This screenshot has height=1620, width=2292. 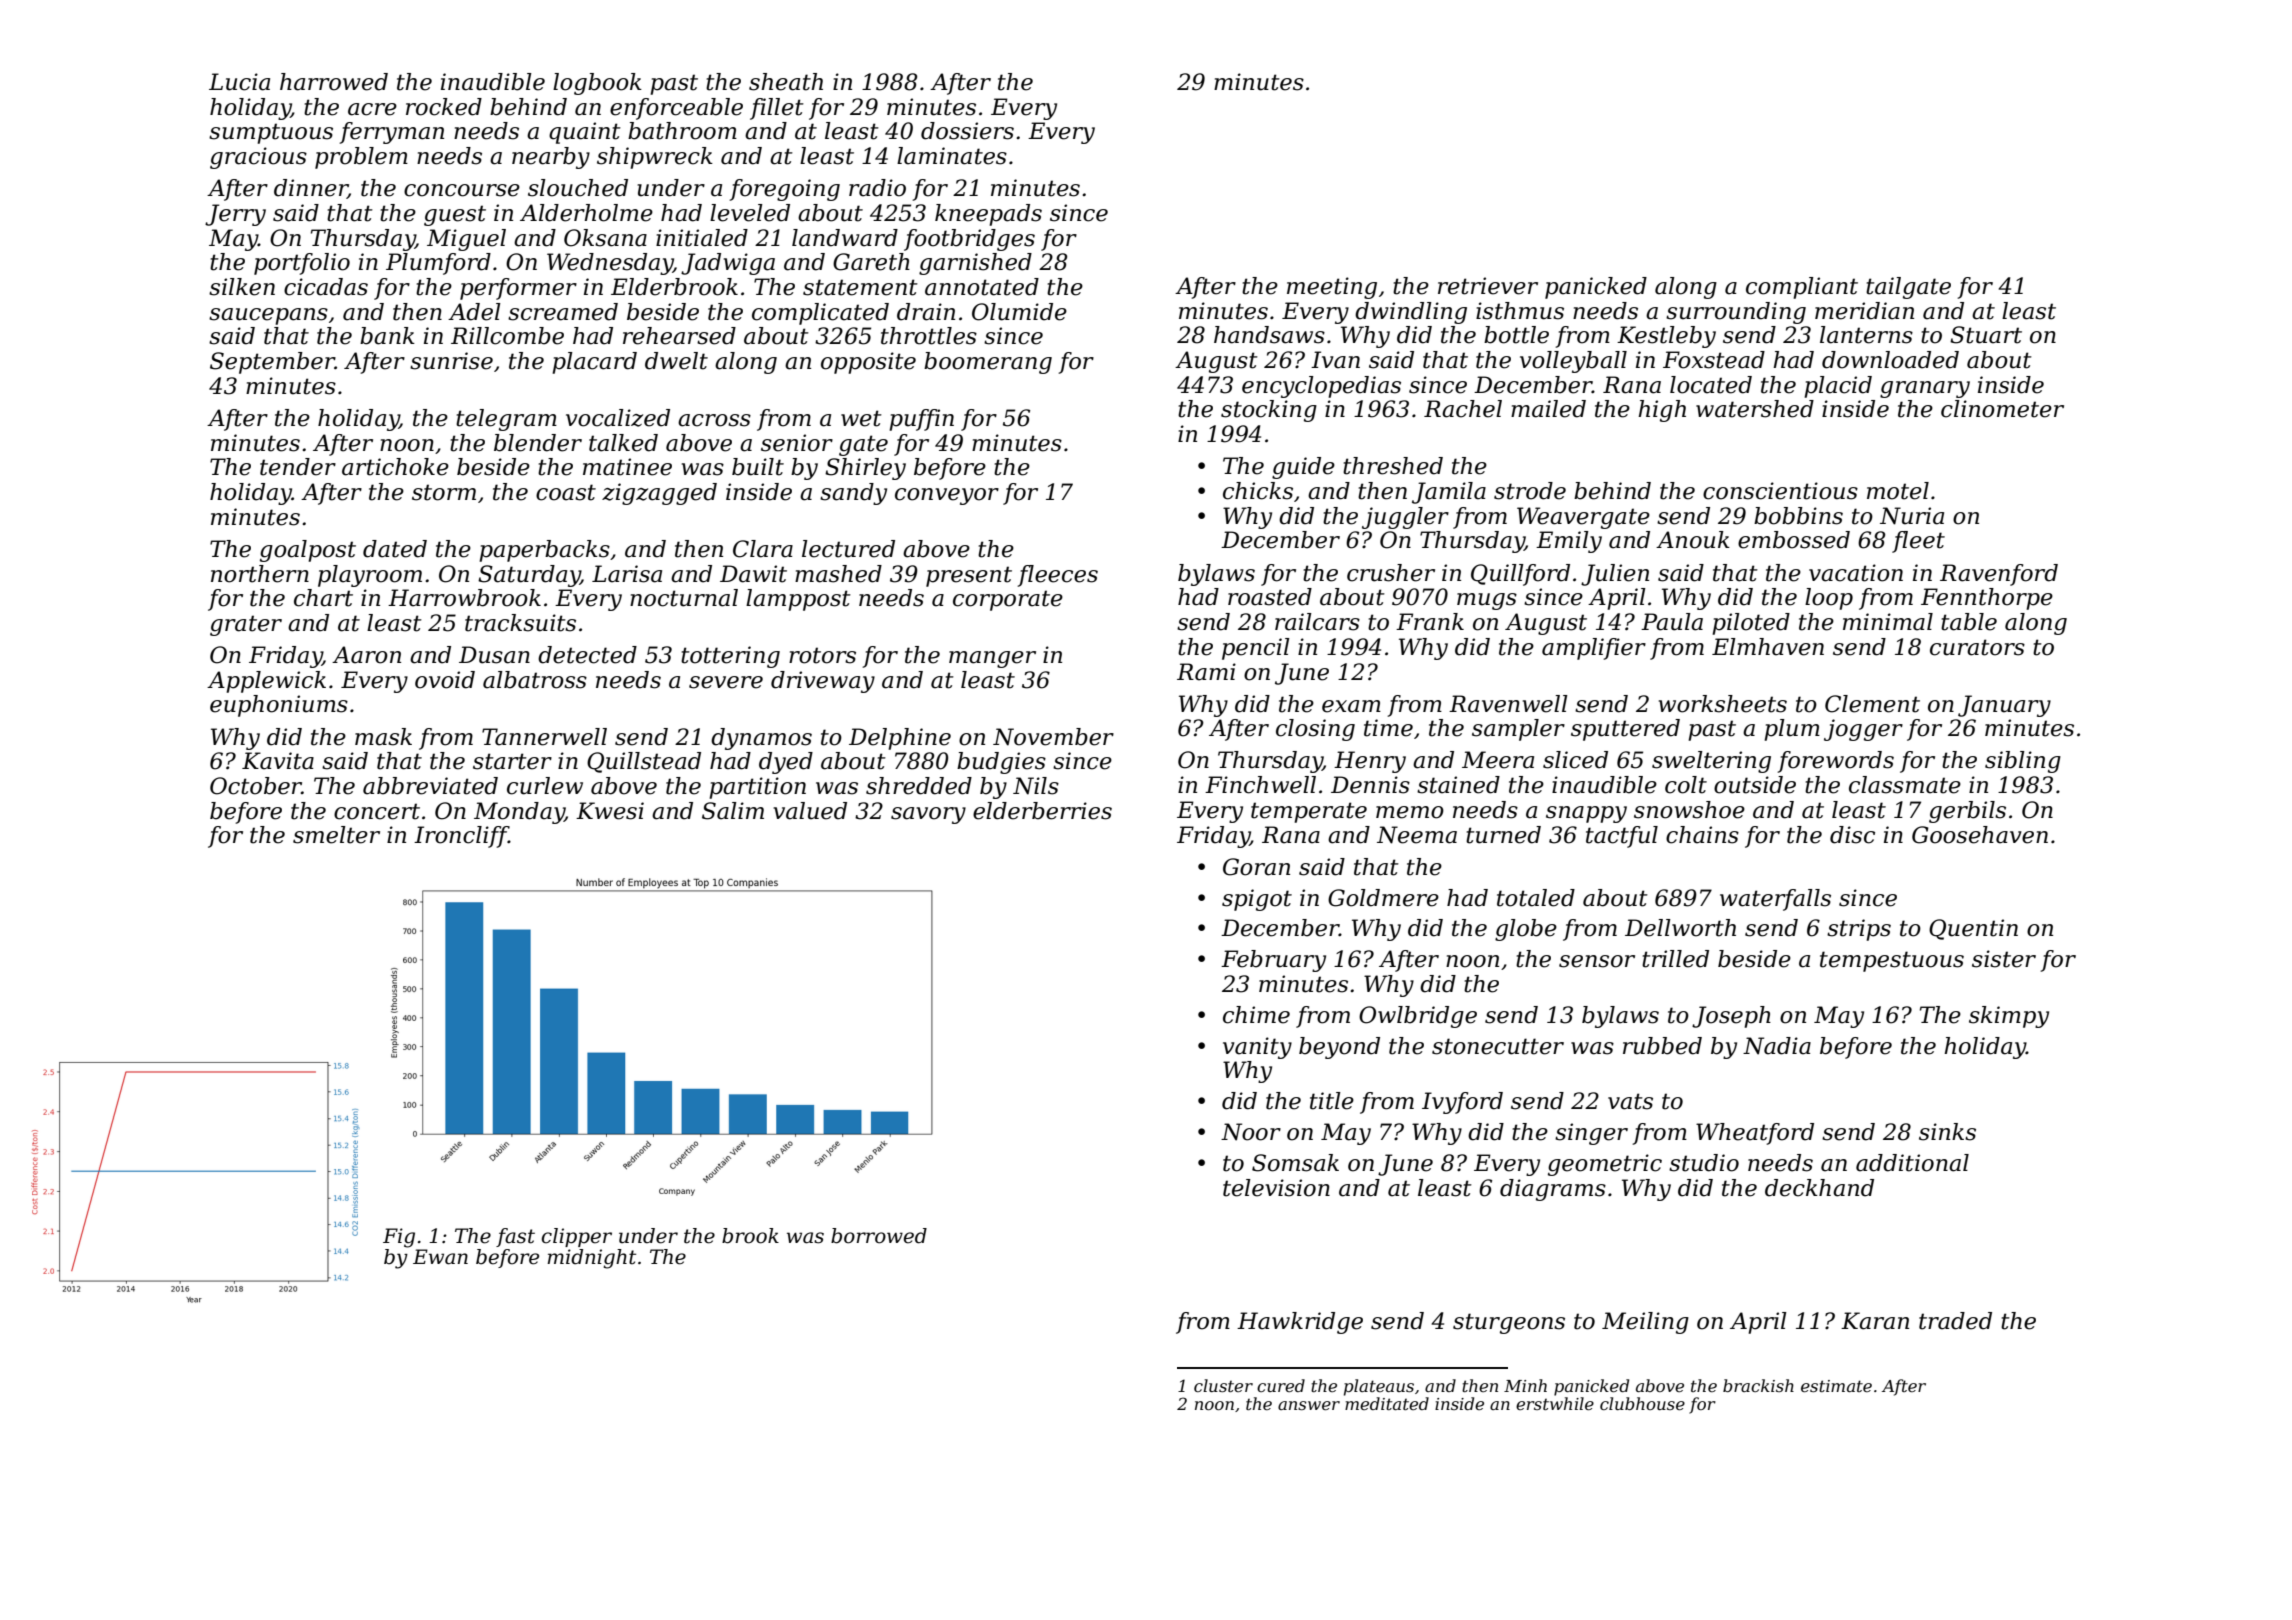 What do you see at coordinates (591, 1259) in the screenshot?
I see `midnight` at bounding box center [591, 1259].
